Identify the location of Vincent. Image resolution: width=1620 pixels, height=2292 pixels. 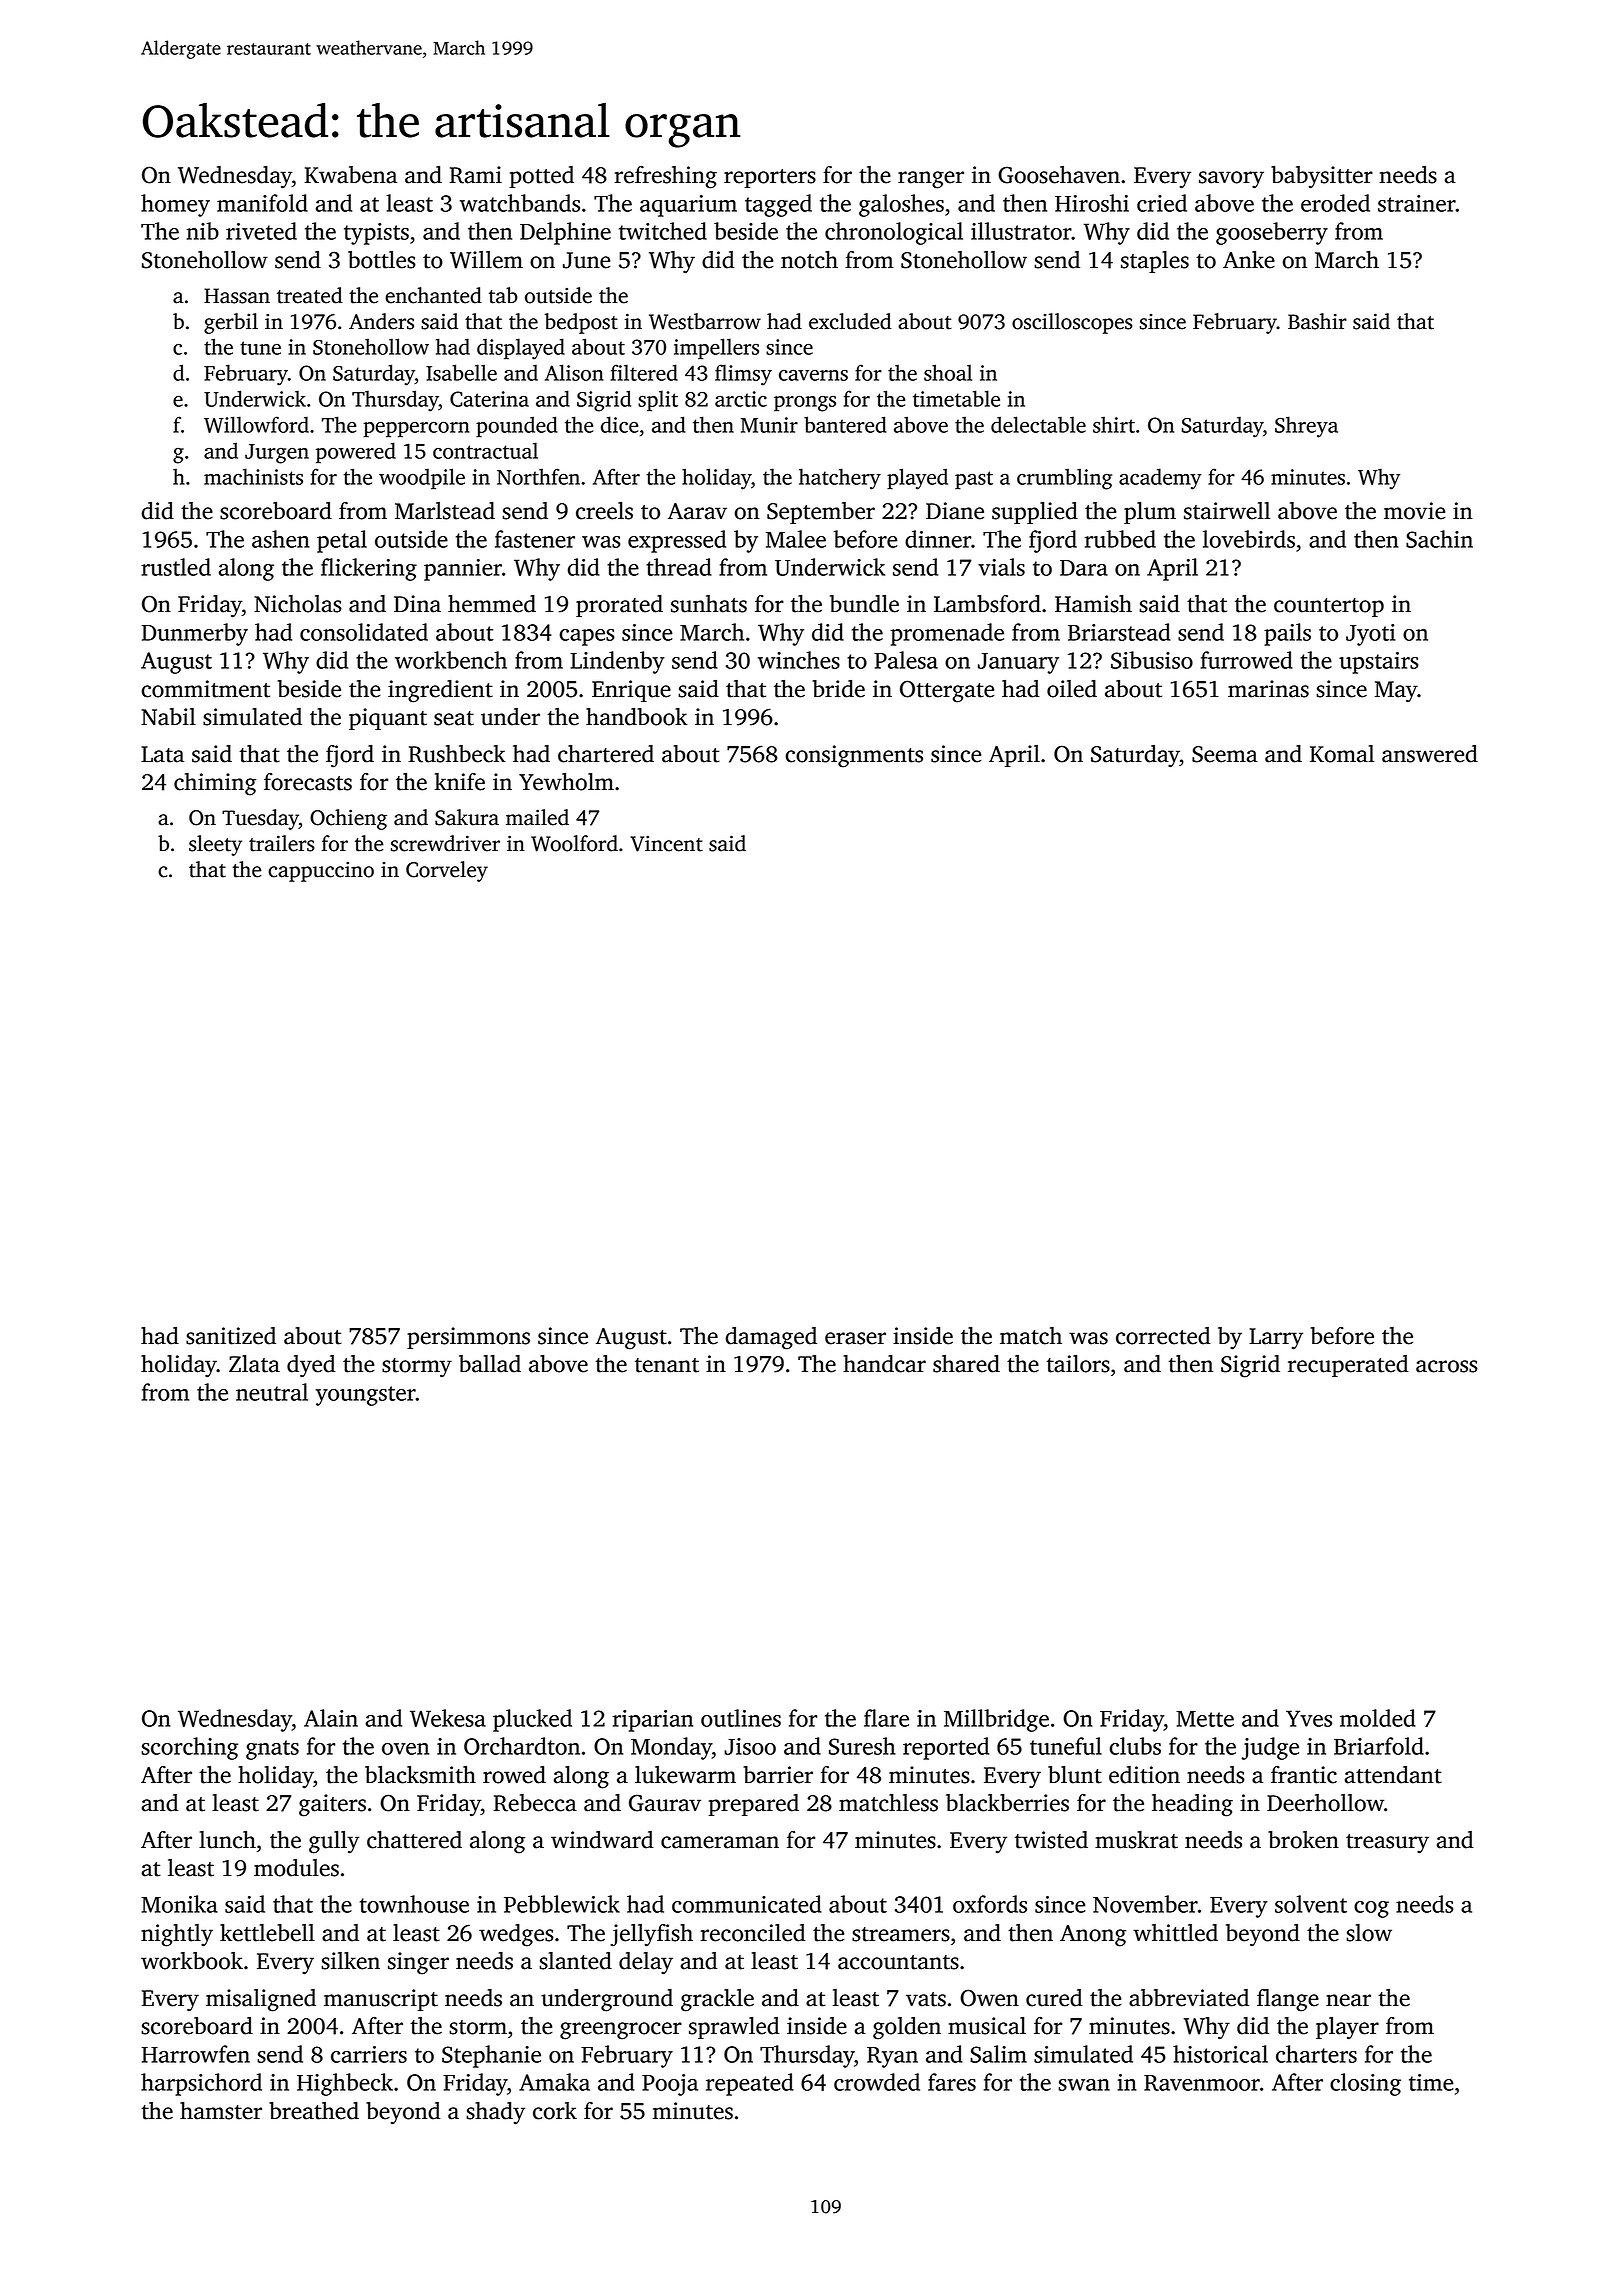
(666, 843).
